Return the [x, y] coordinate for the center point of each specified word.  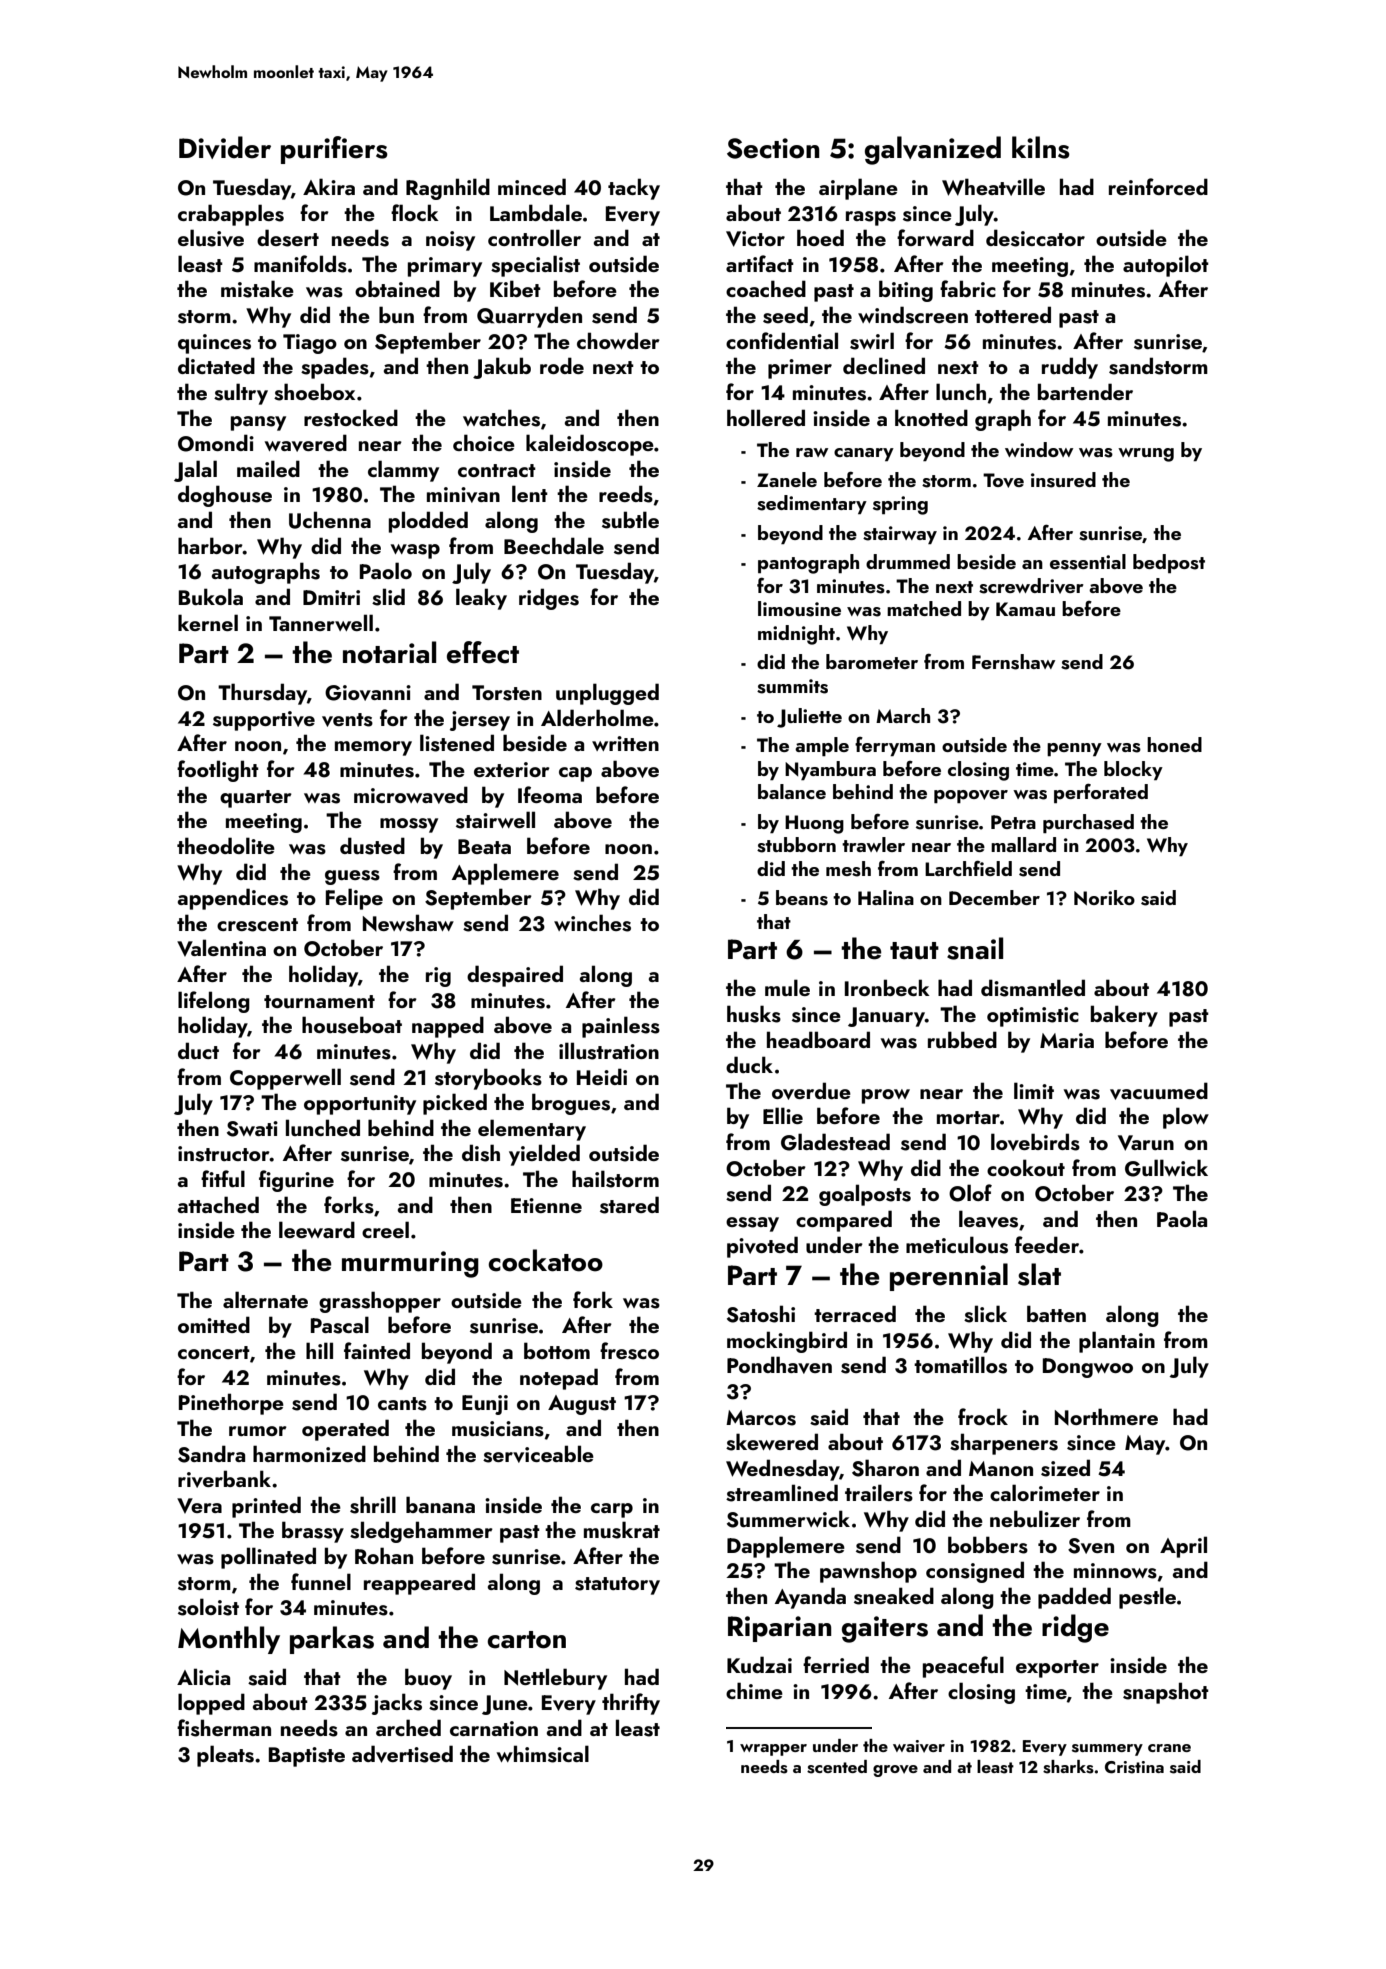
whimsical [543, 1754]
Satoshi [761, 1314]
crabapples [231, 215]
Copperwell [285, 1079]
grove [895, 1771]
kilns [1041, 147]
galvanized [933, 150]
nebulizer [1035, 1518]
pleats [225, 1756]
